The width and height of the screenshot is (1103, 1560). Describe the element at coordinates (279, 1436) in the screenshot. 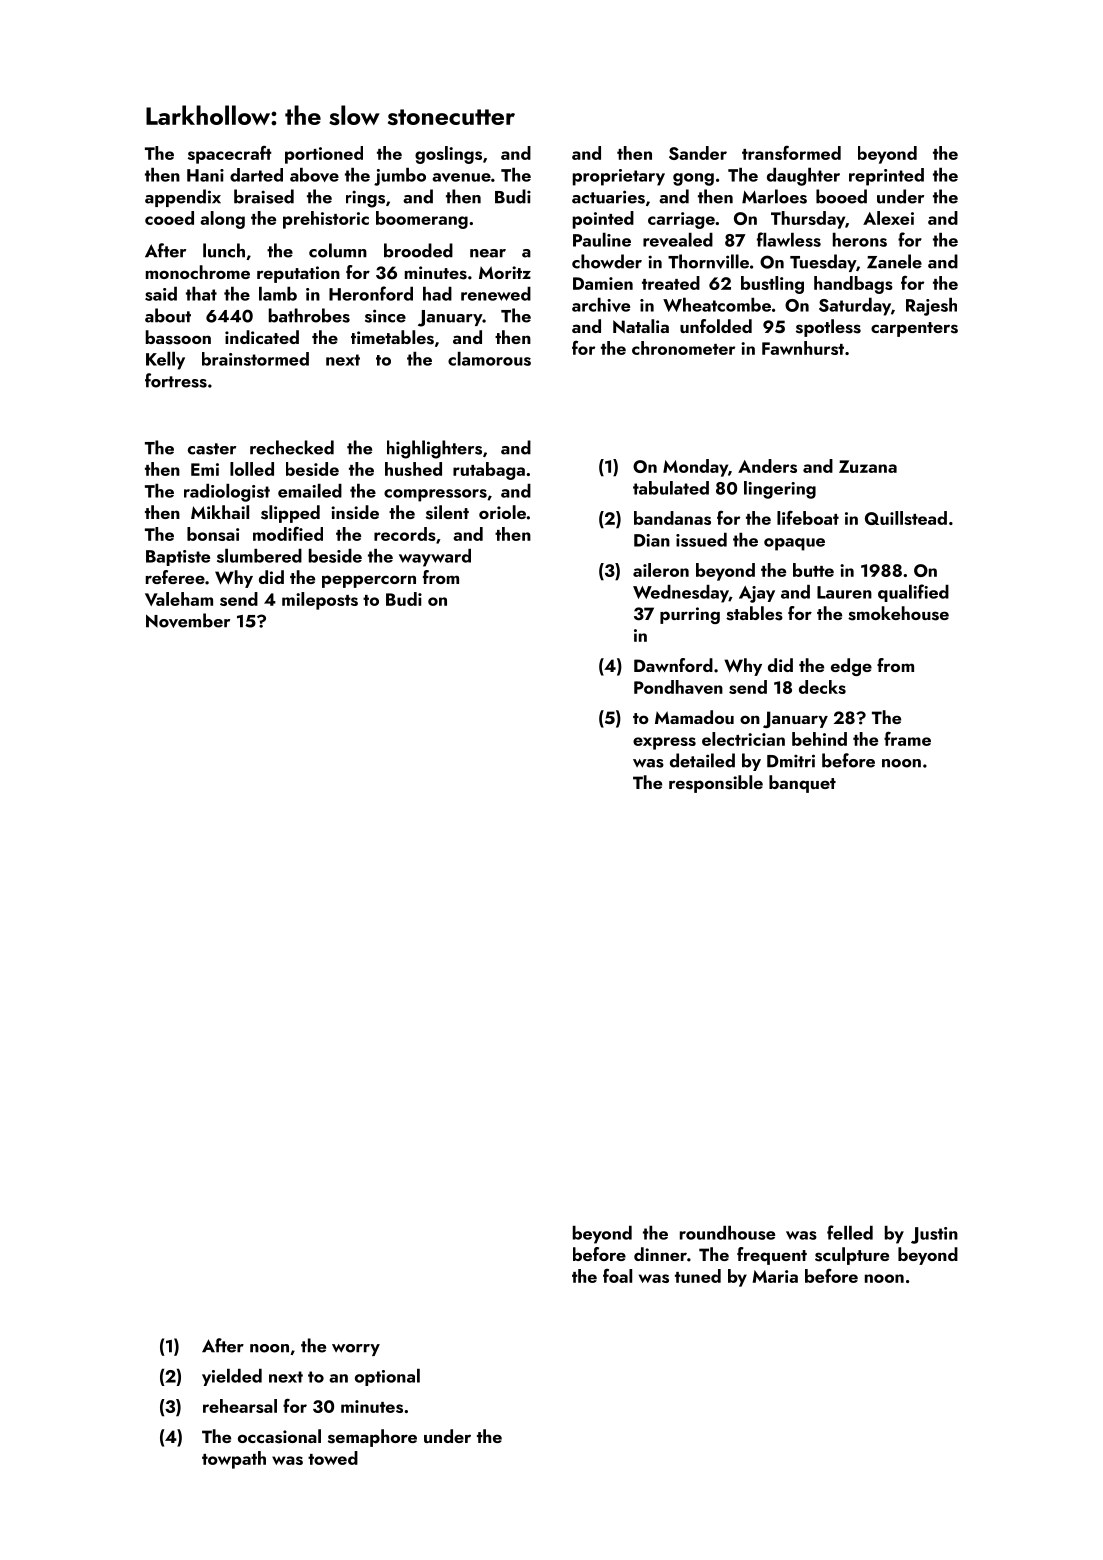

I see `occasional` at that location.
